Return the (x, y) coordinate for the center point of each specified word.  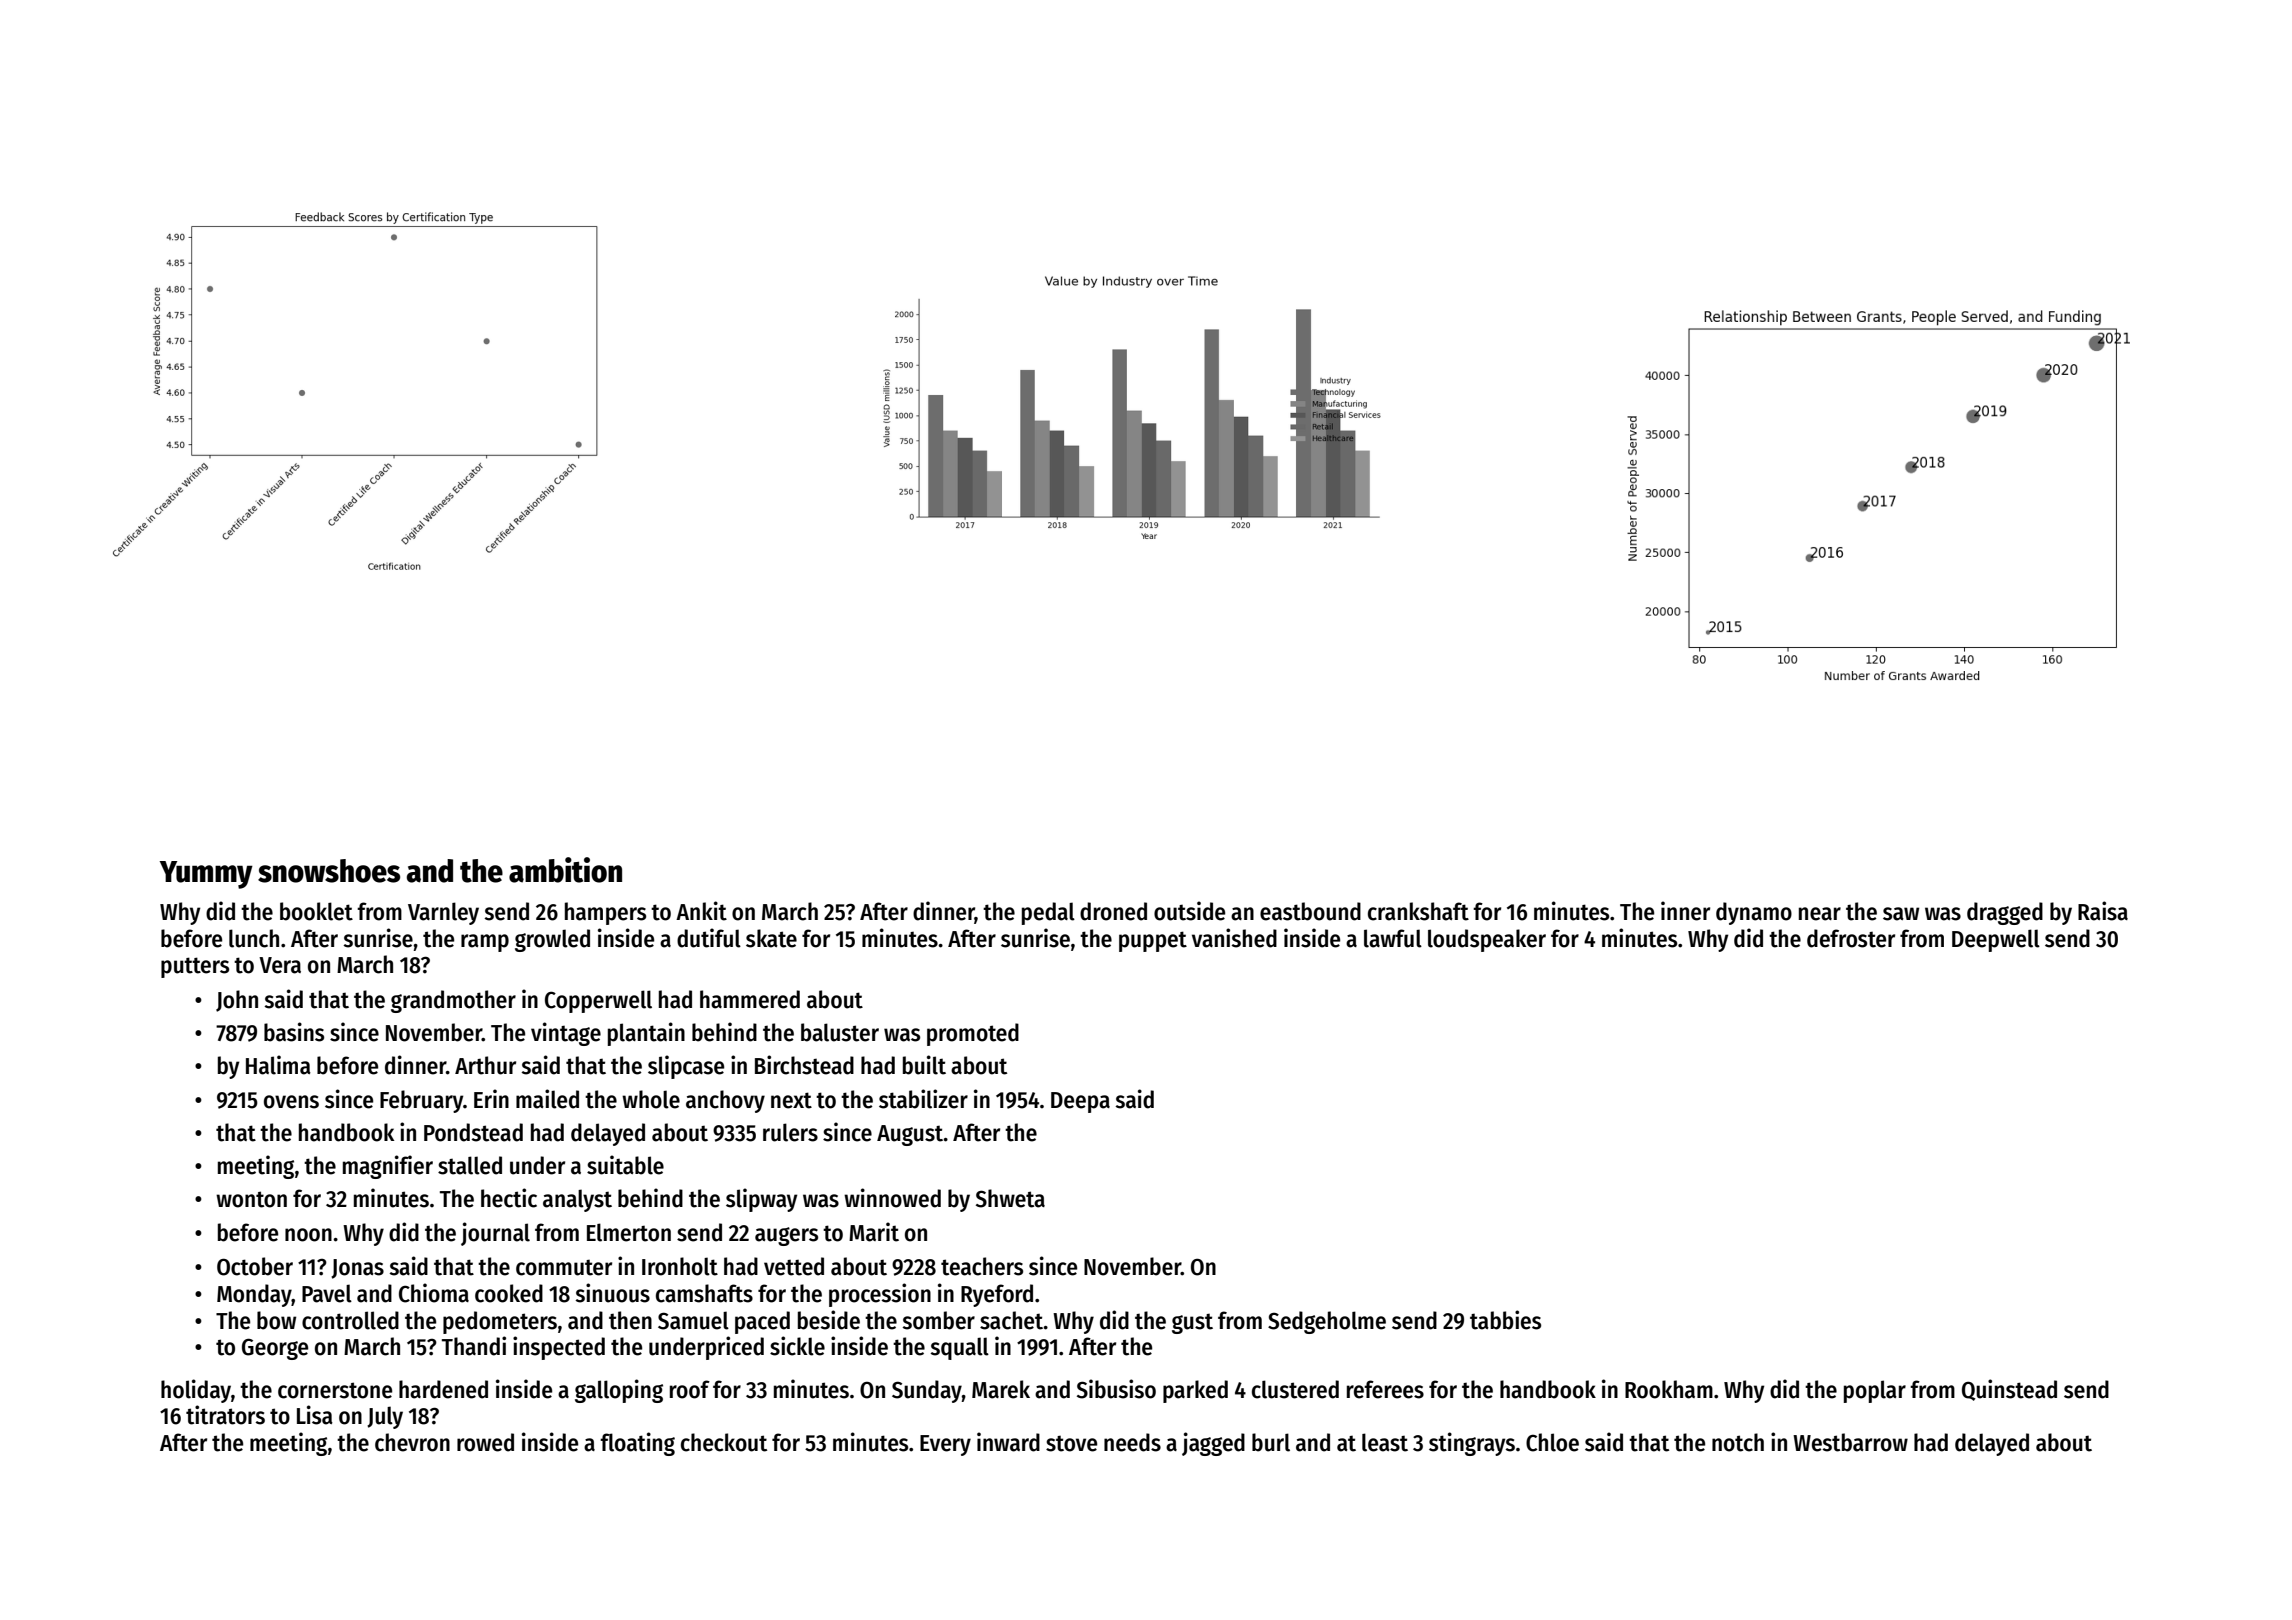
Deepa (1080, 1102)
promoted (973, 1034)
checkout (724, 1442)
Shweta (1010, 1198)
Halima (278, 1065)
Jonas (357, 1269)
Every (945, 1445)
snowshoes (329, 871)
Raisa (2103, 911)
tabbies (1505, 1320)
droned (1113, 911)
